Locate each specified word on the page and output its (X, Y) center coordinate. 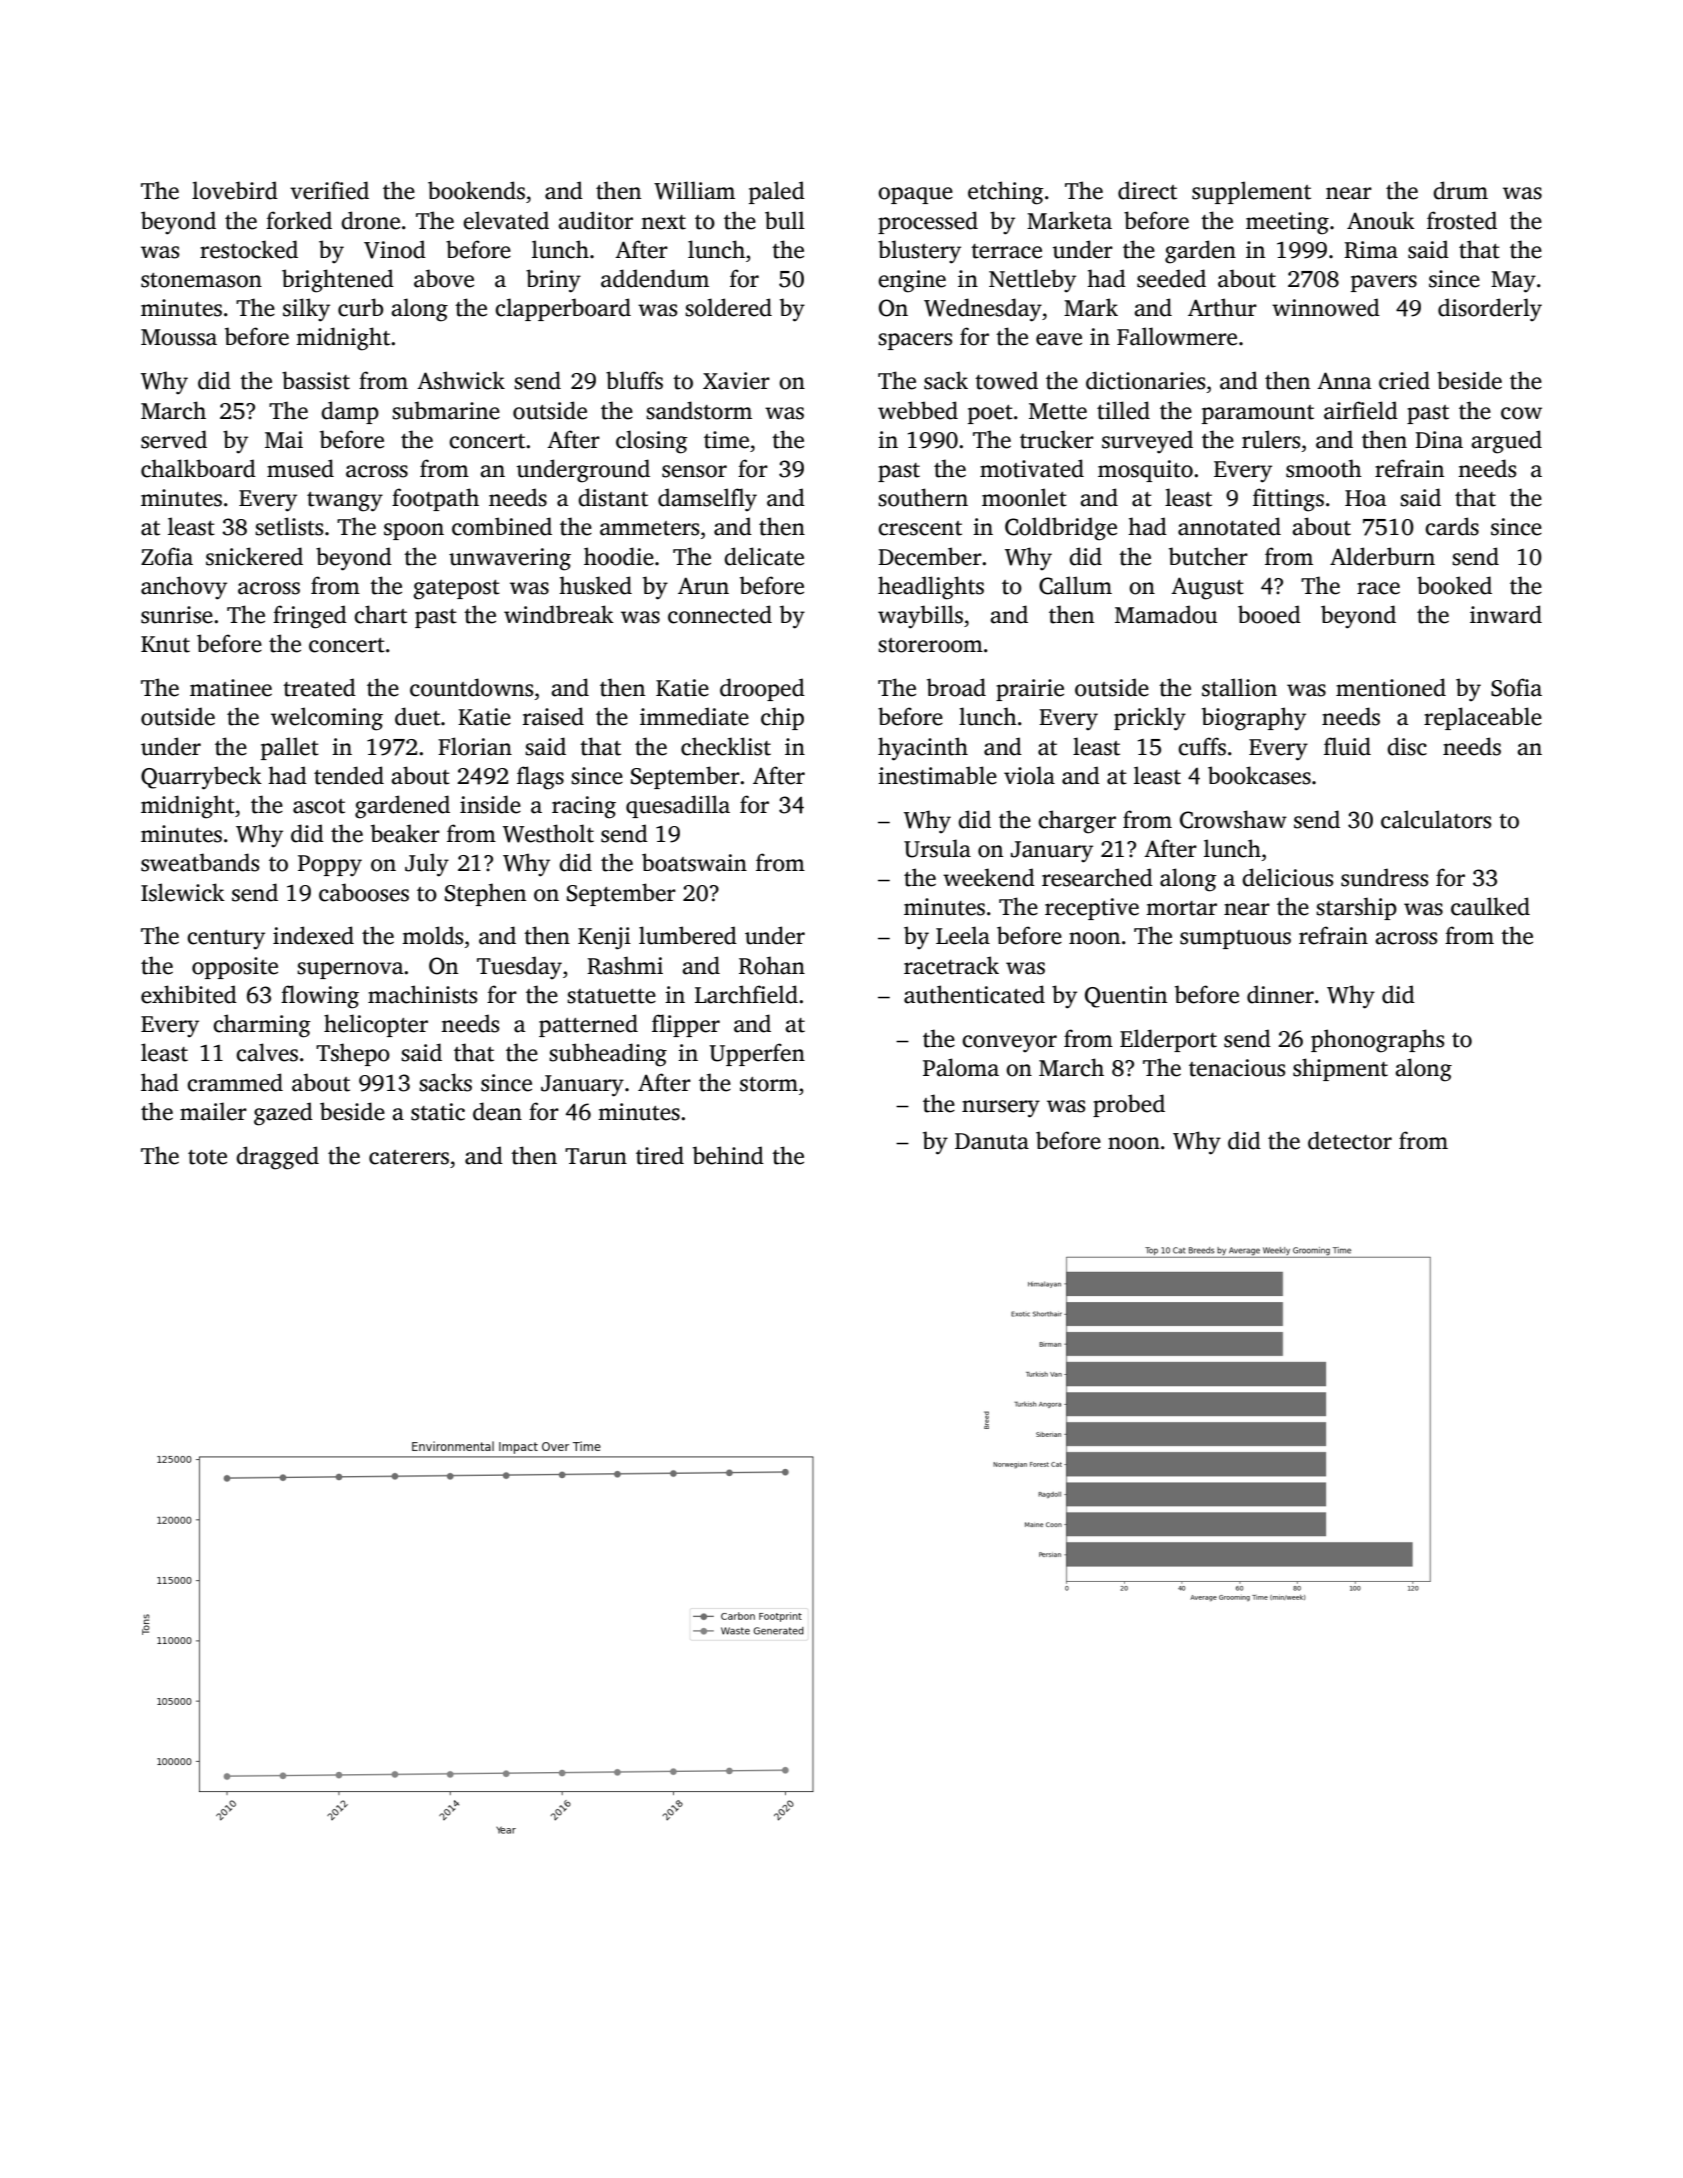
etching (1006, 193)
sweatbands (200, 862)
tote (207, 1157)
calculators (1436, 819)
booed (1269, 614)
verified (329, 190)
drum (1460, 190)
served (174, 439)
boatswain (694, 862)
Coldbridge (1061, 529)
